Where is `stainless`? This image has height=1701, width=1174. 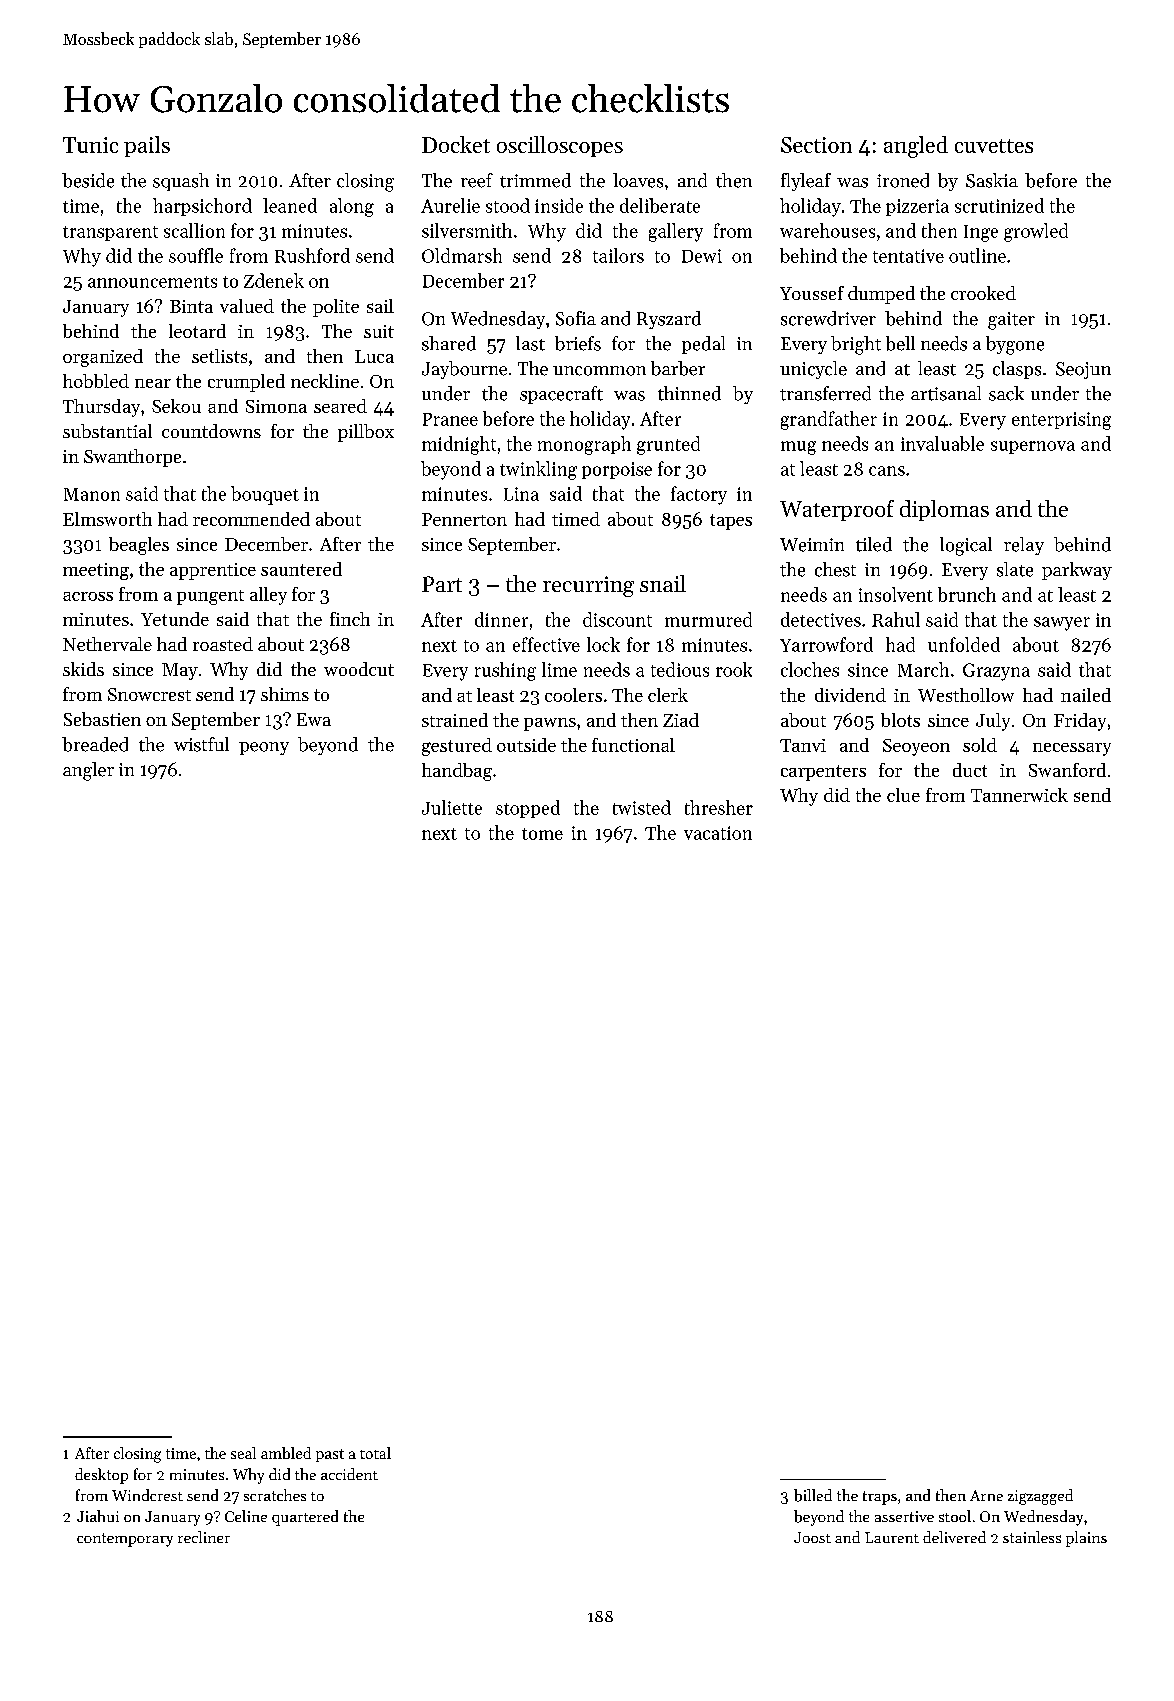
stainless is located at coordinates (1032, 1537).
